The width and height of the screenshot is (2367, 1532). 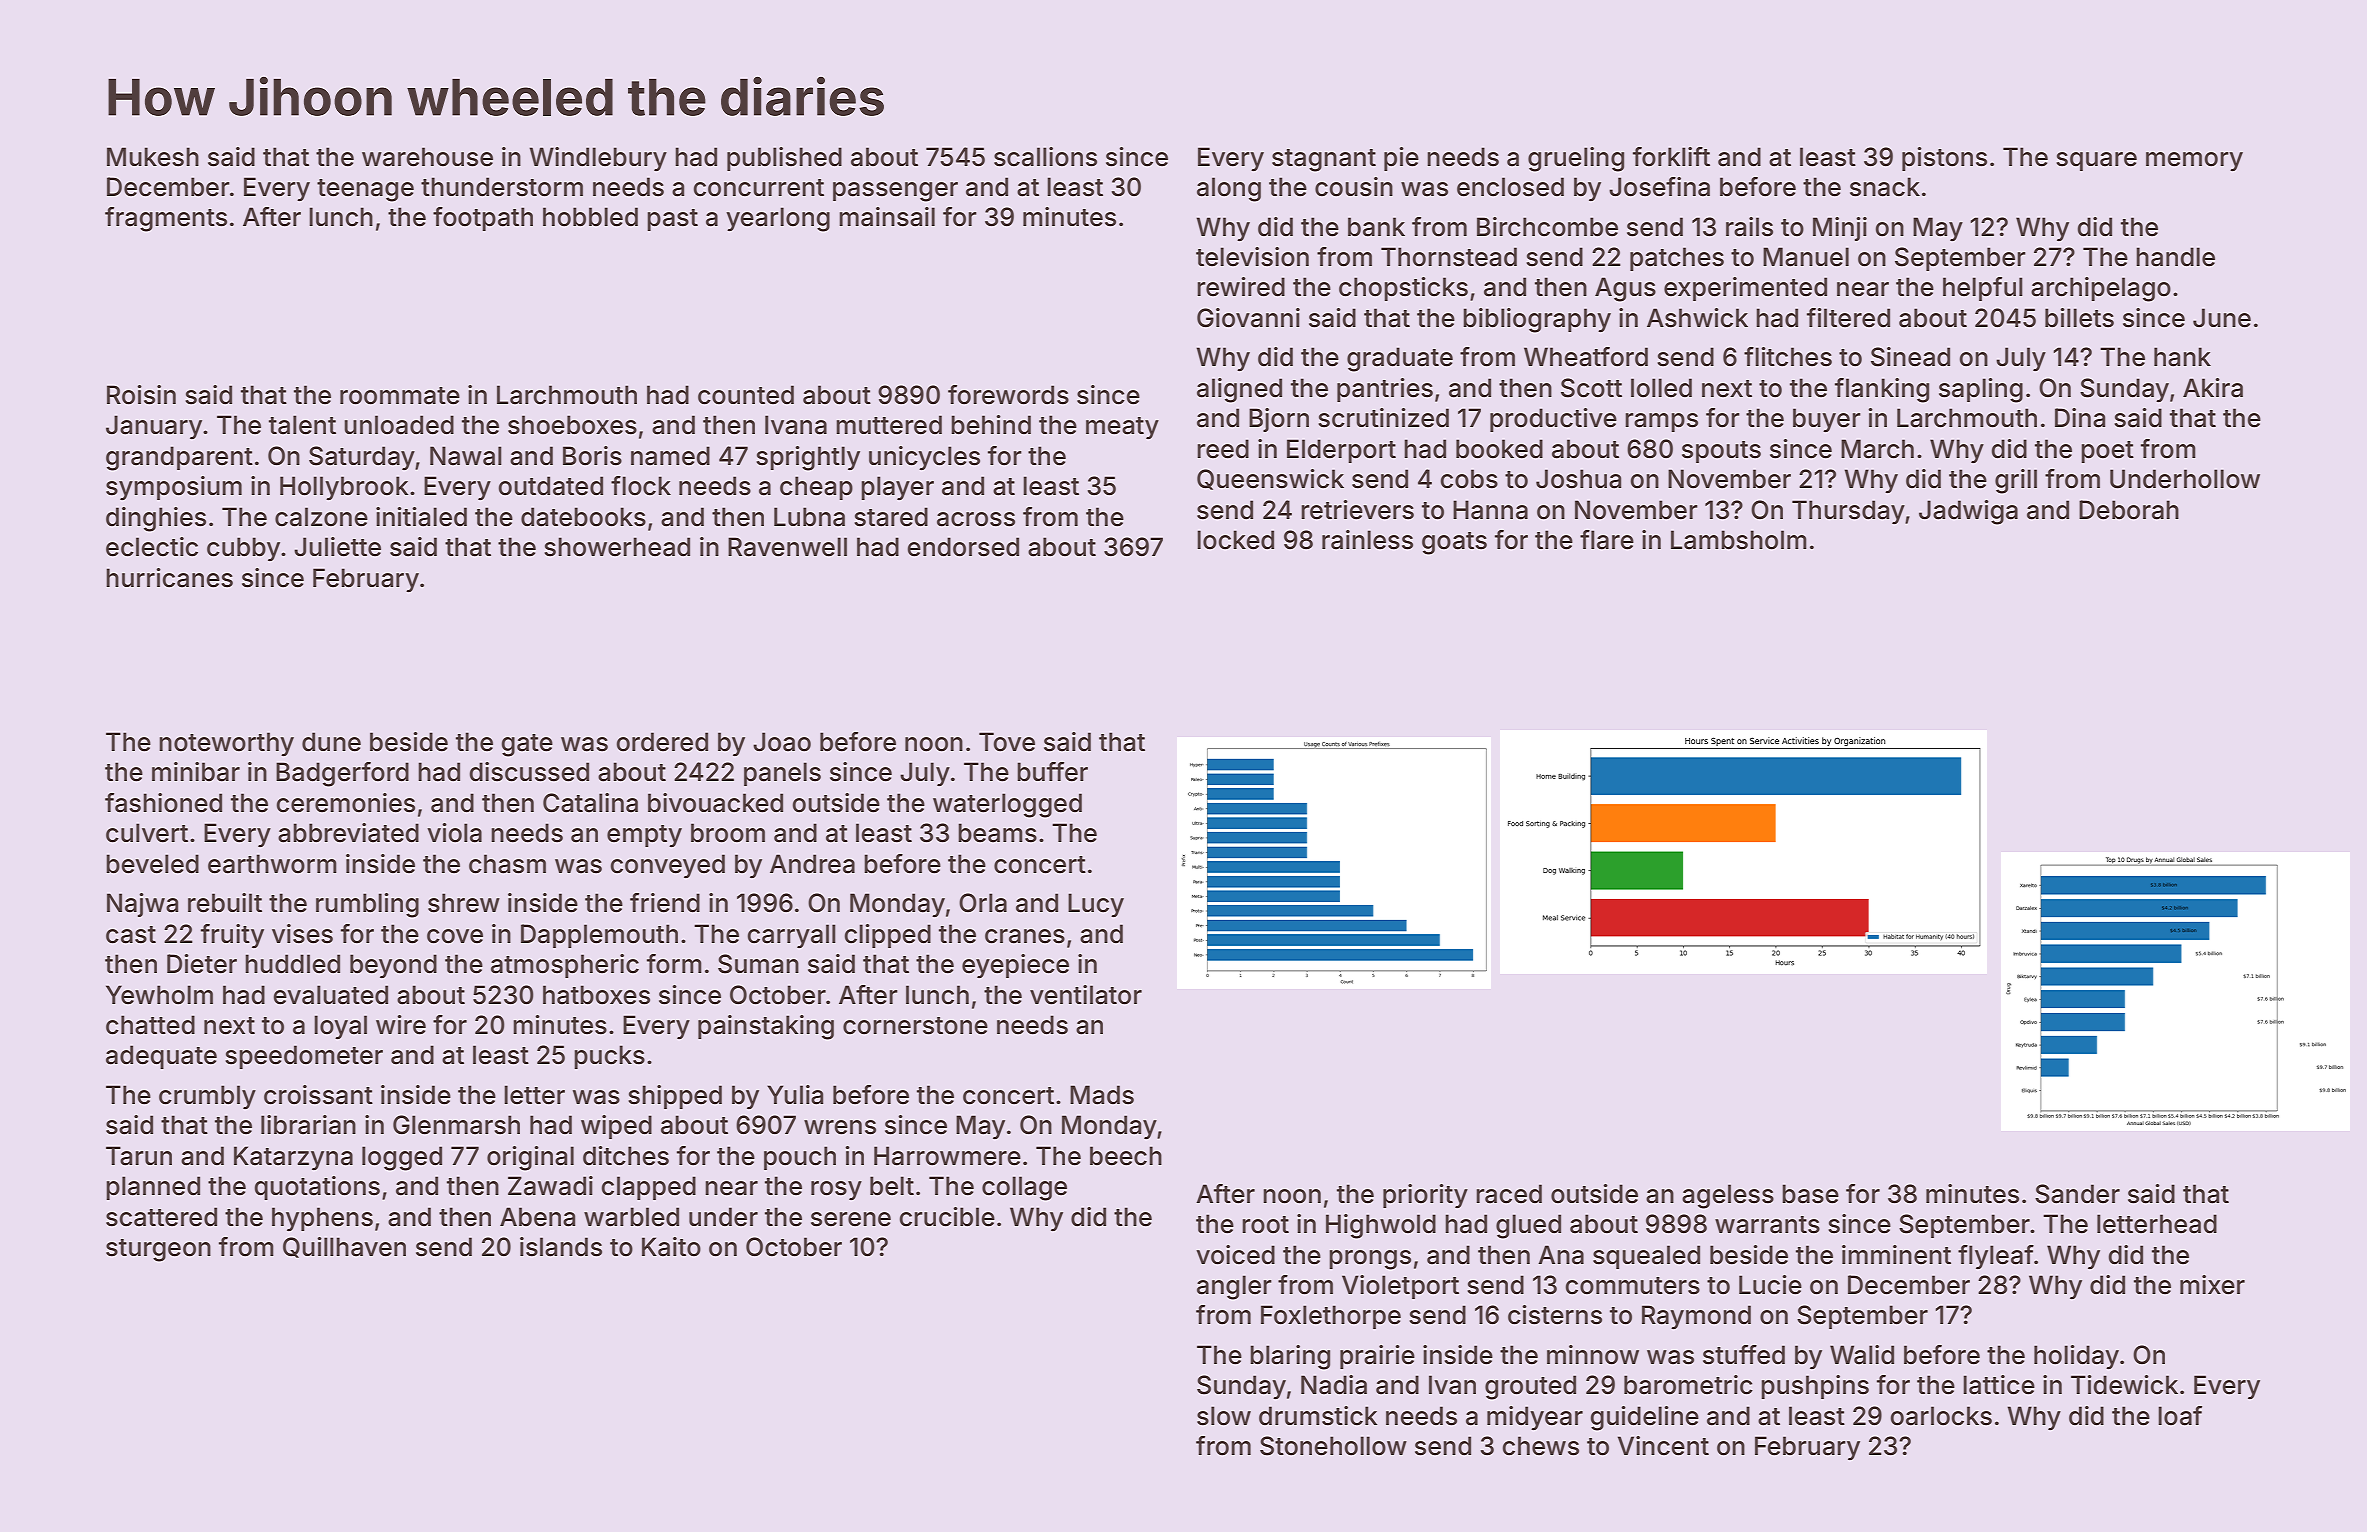 What do you see at coordinates (963, 547) in the screenshot?
I see `endorsed` at bounding box center [963, 547].
